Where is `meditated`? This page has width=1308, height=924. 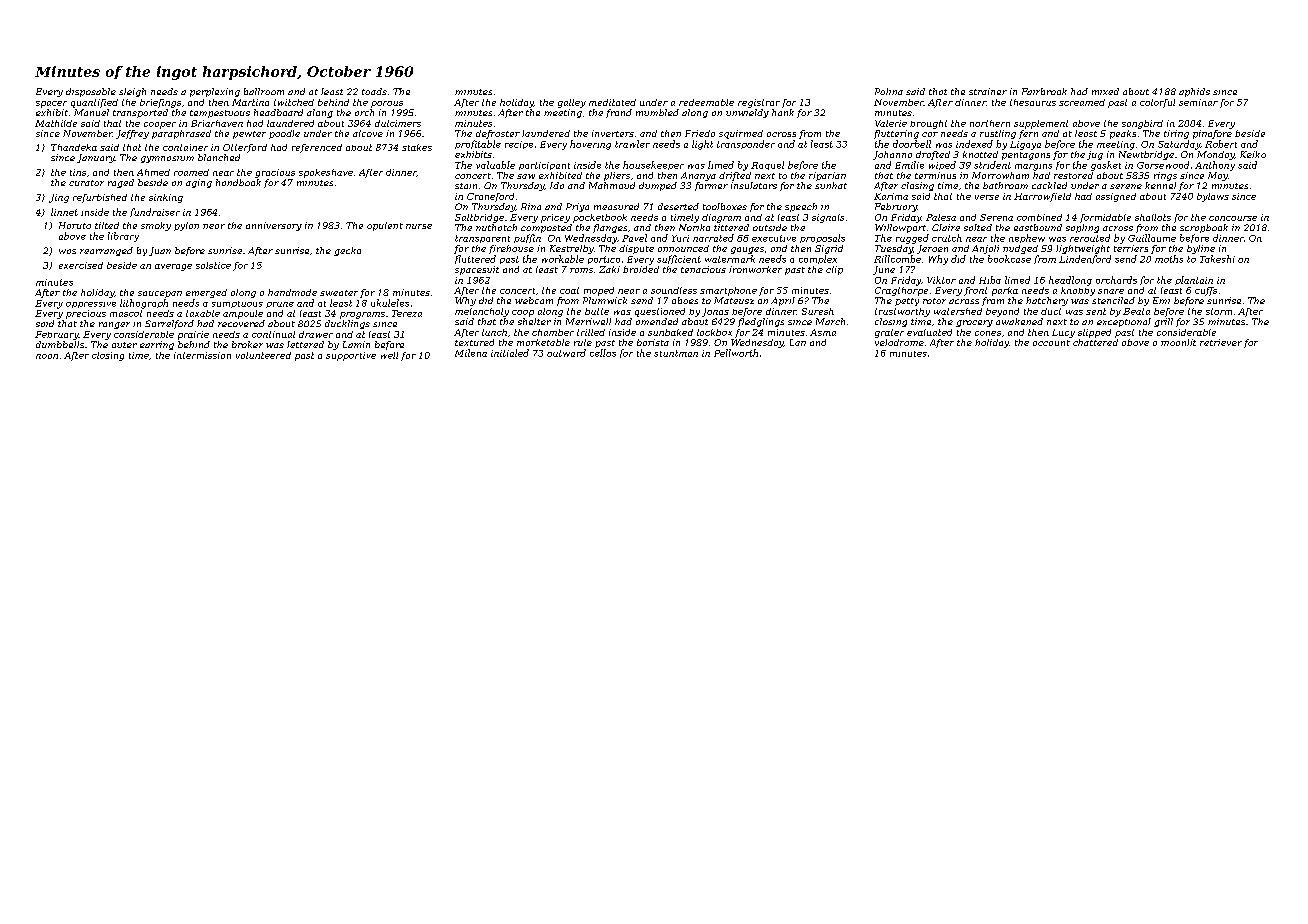 meditated is located at coordinates (612, 102).
